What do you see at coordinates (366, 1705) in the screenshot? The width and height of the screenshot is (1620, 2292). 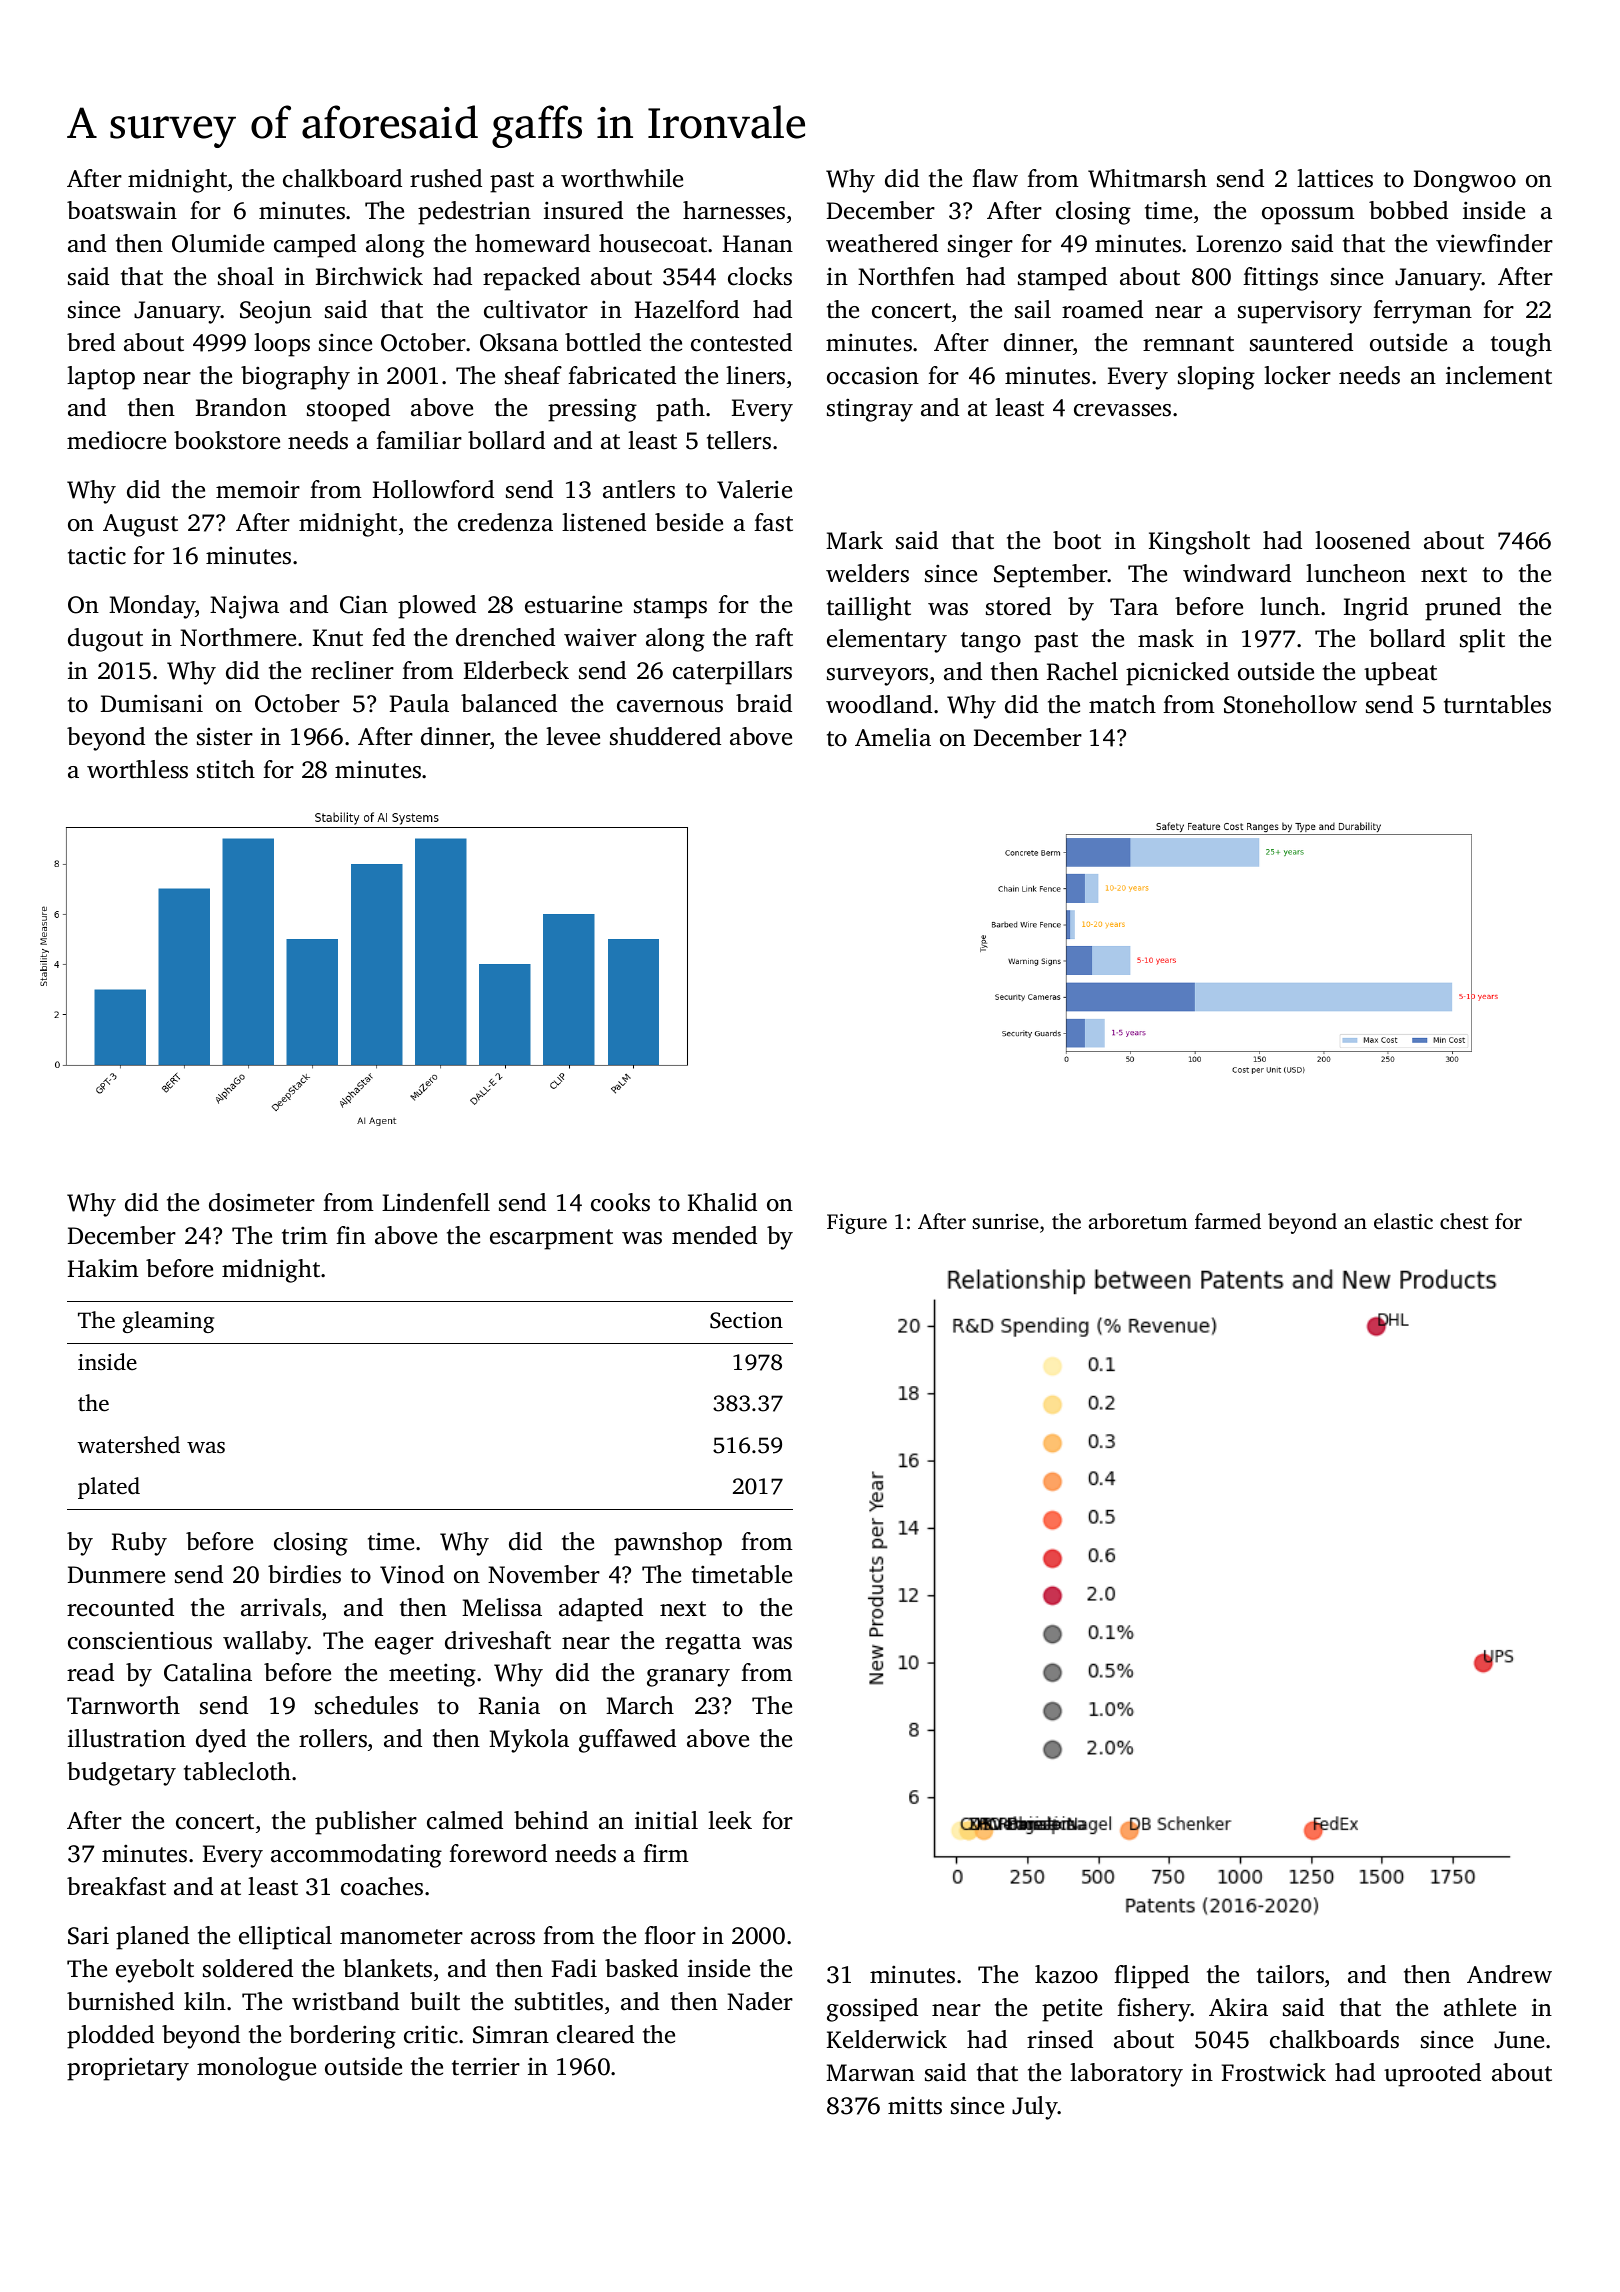 I see `schedules` at bounding box center [366, 1705].
